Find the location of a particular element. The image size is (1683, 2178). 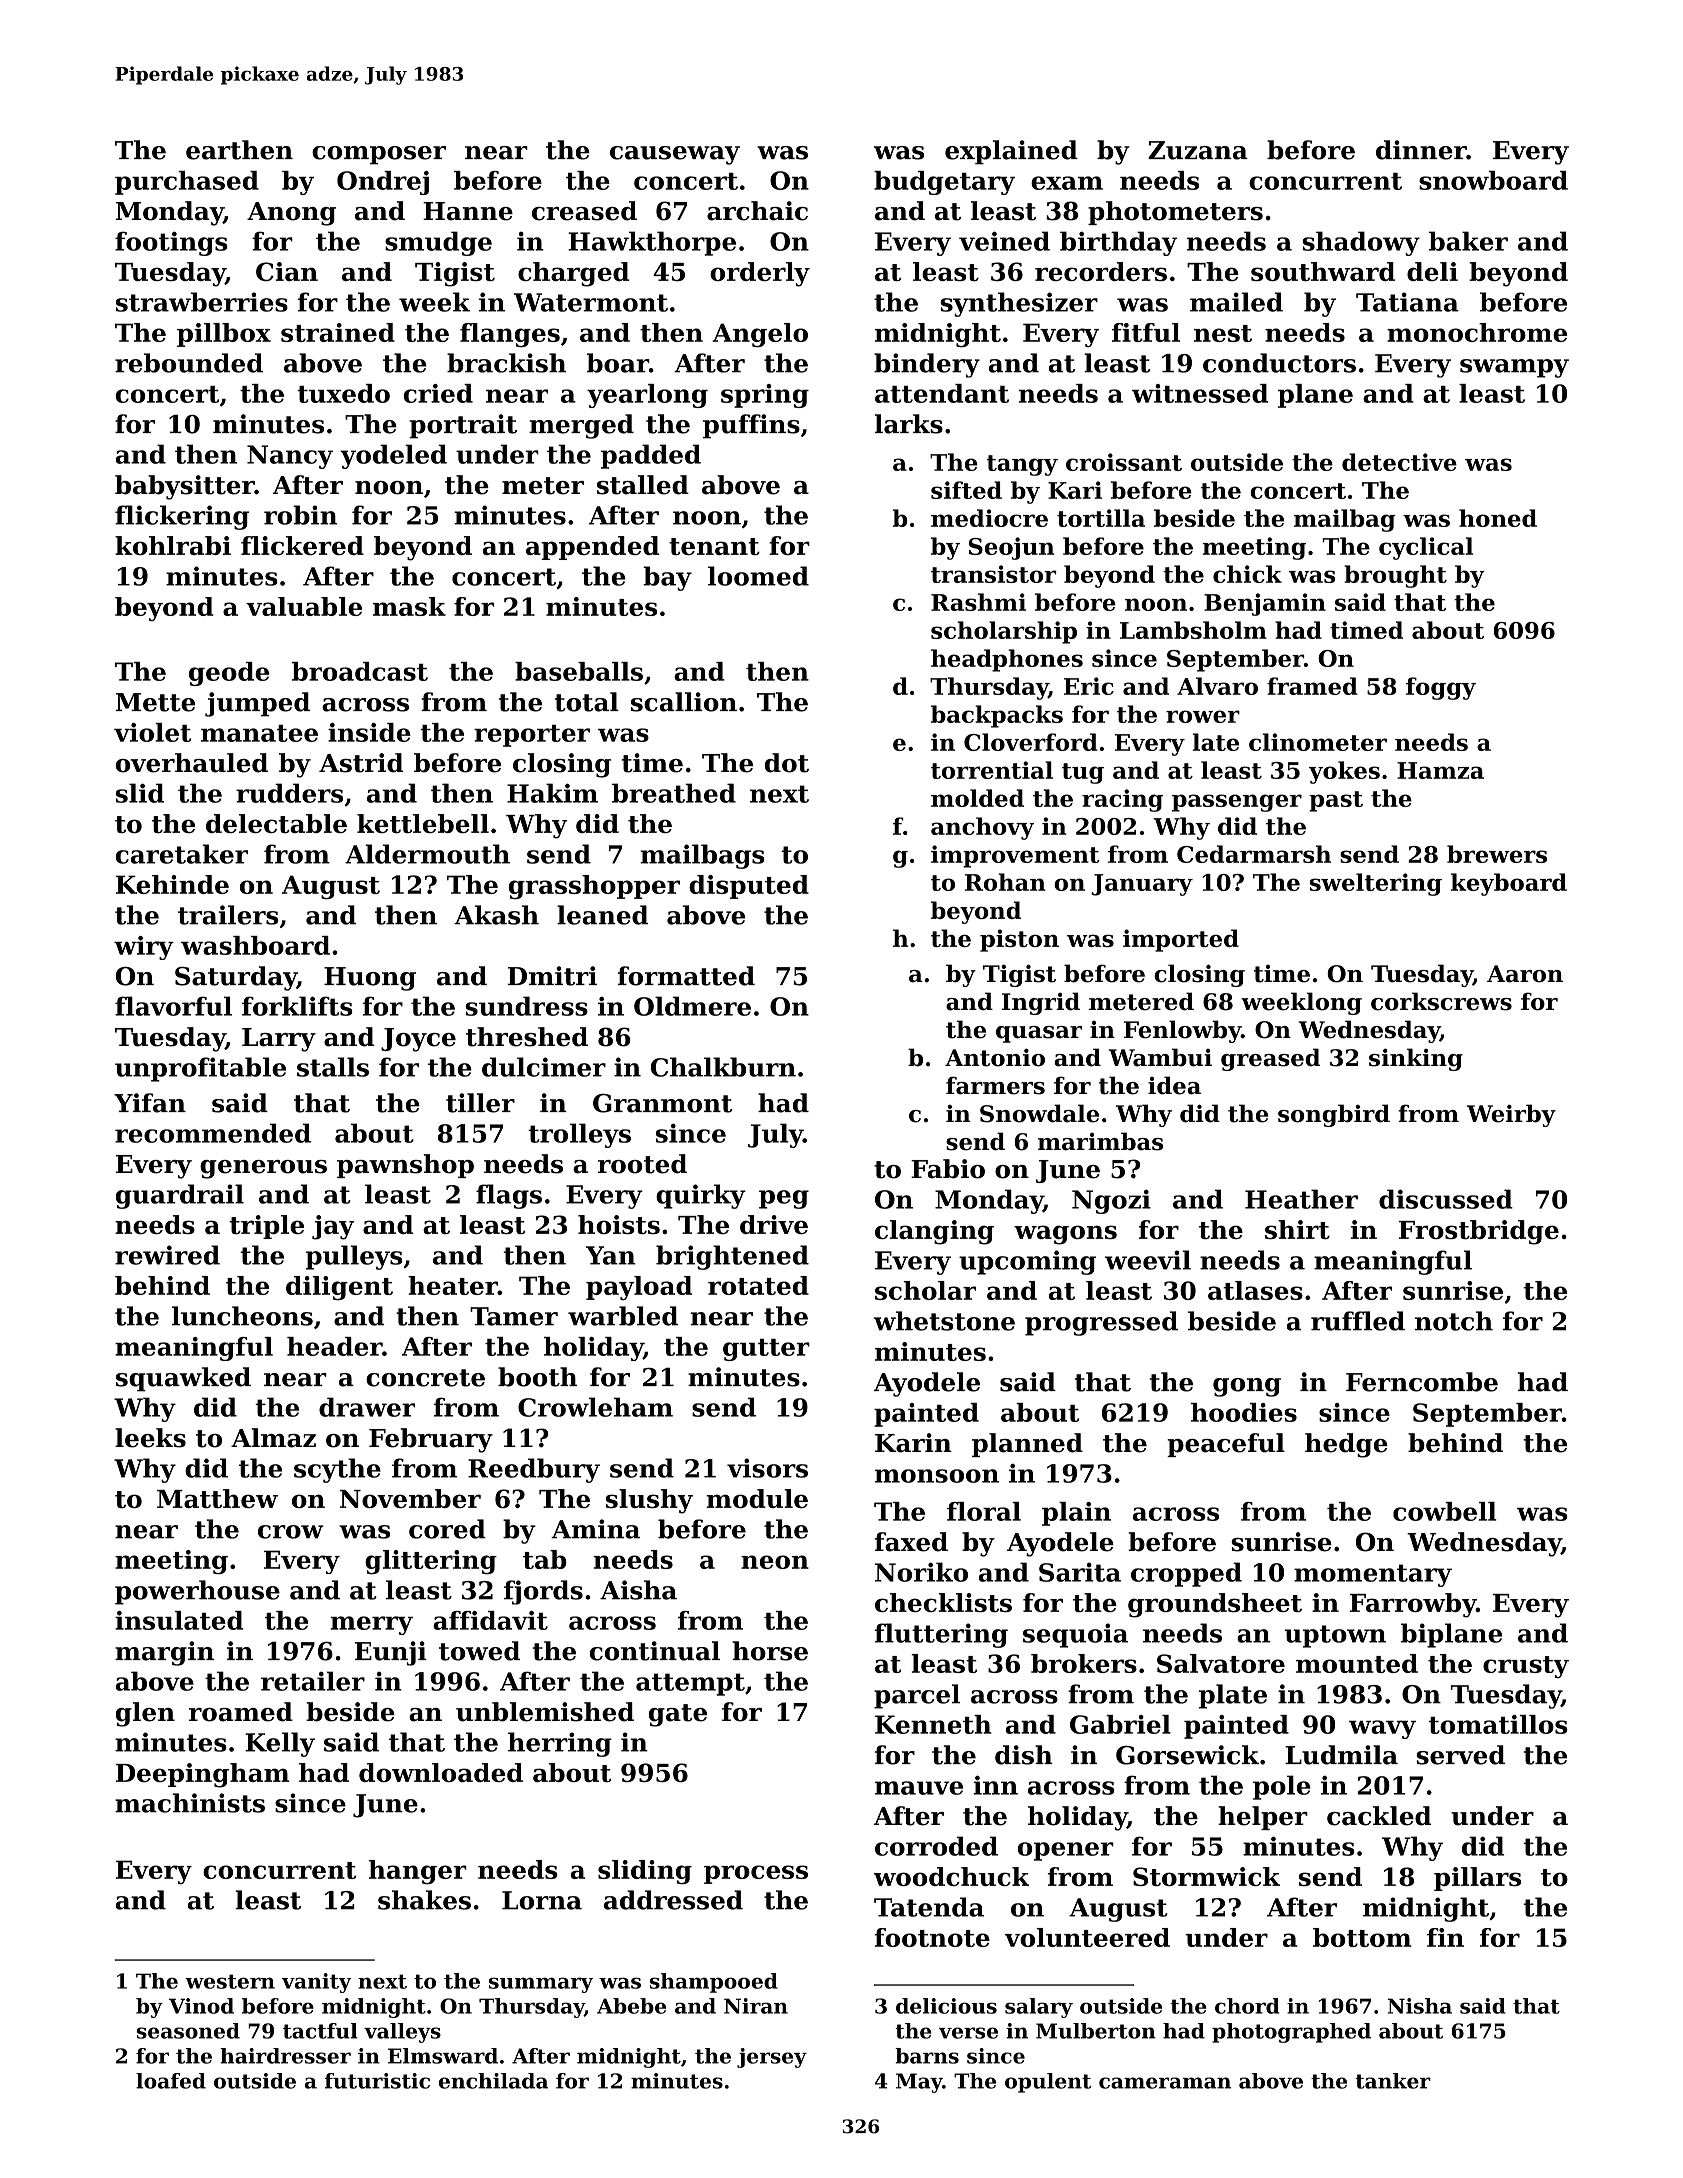

horse is located at coordinates (770, 1651).
